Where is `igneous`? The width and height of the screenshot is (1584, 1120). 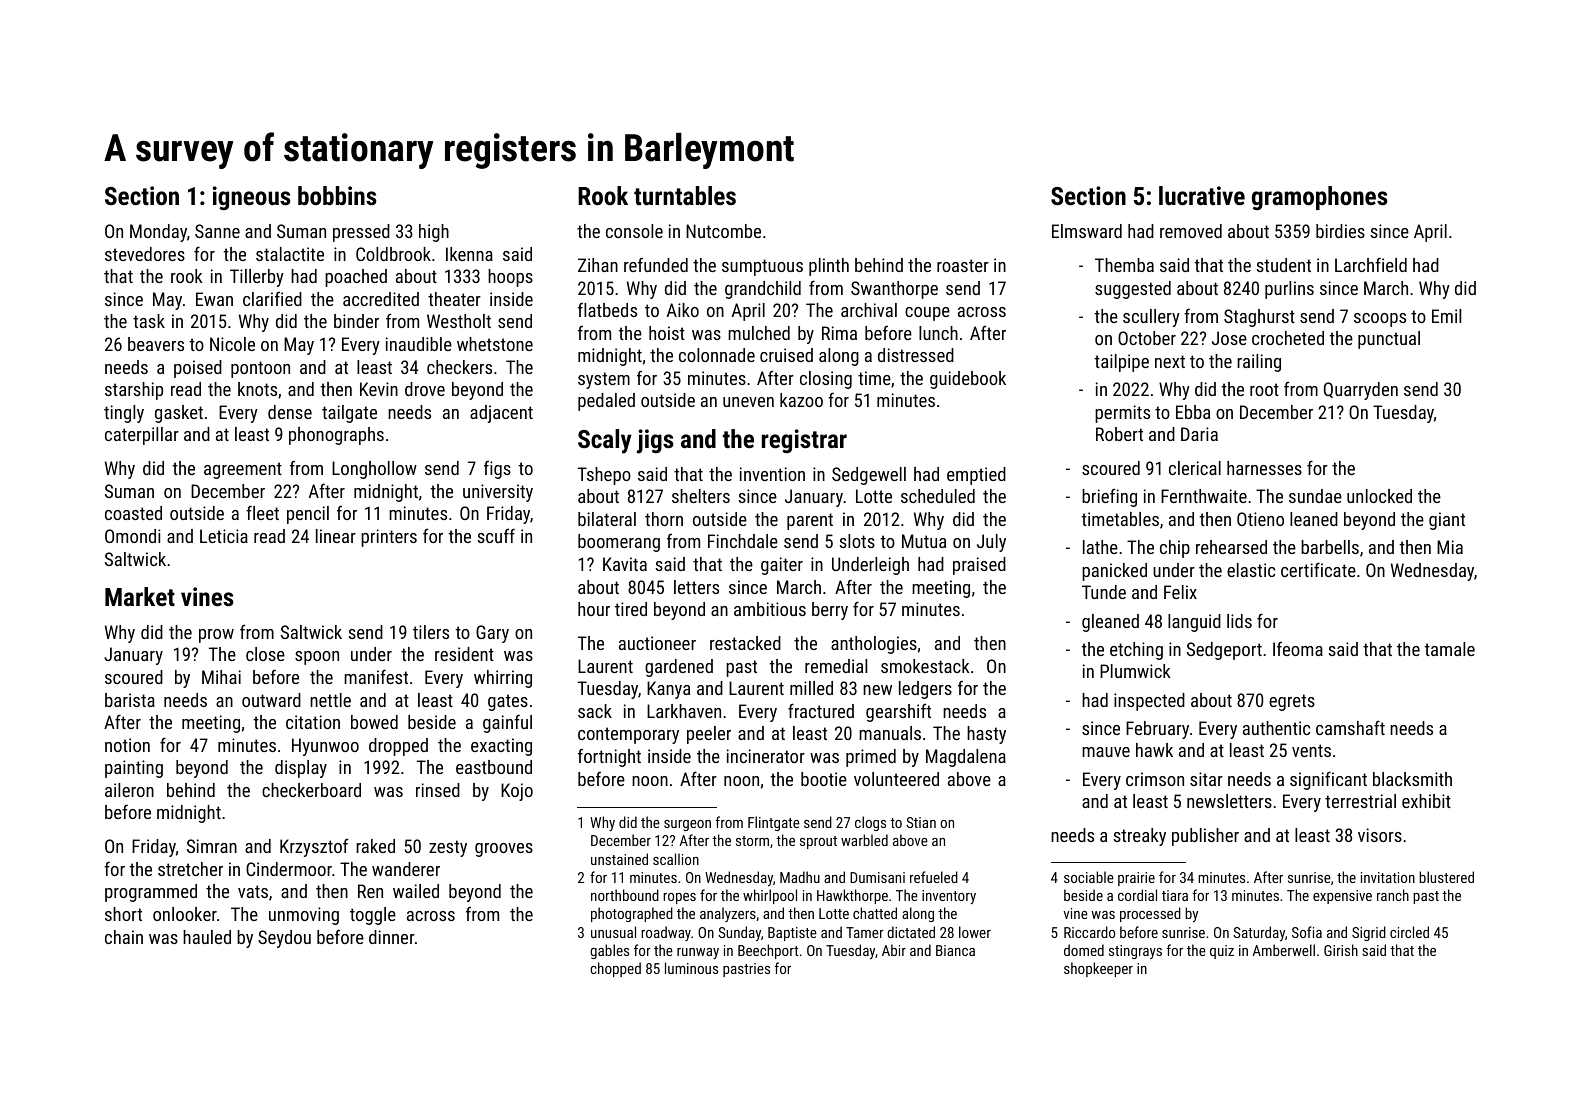 igneous is located at coordinates (252, 198).
